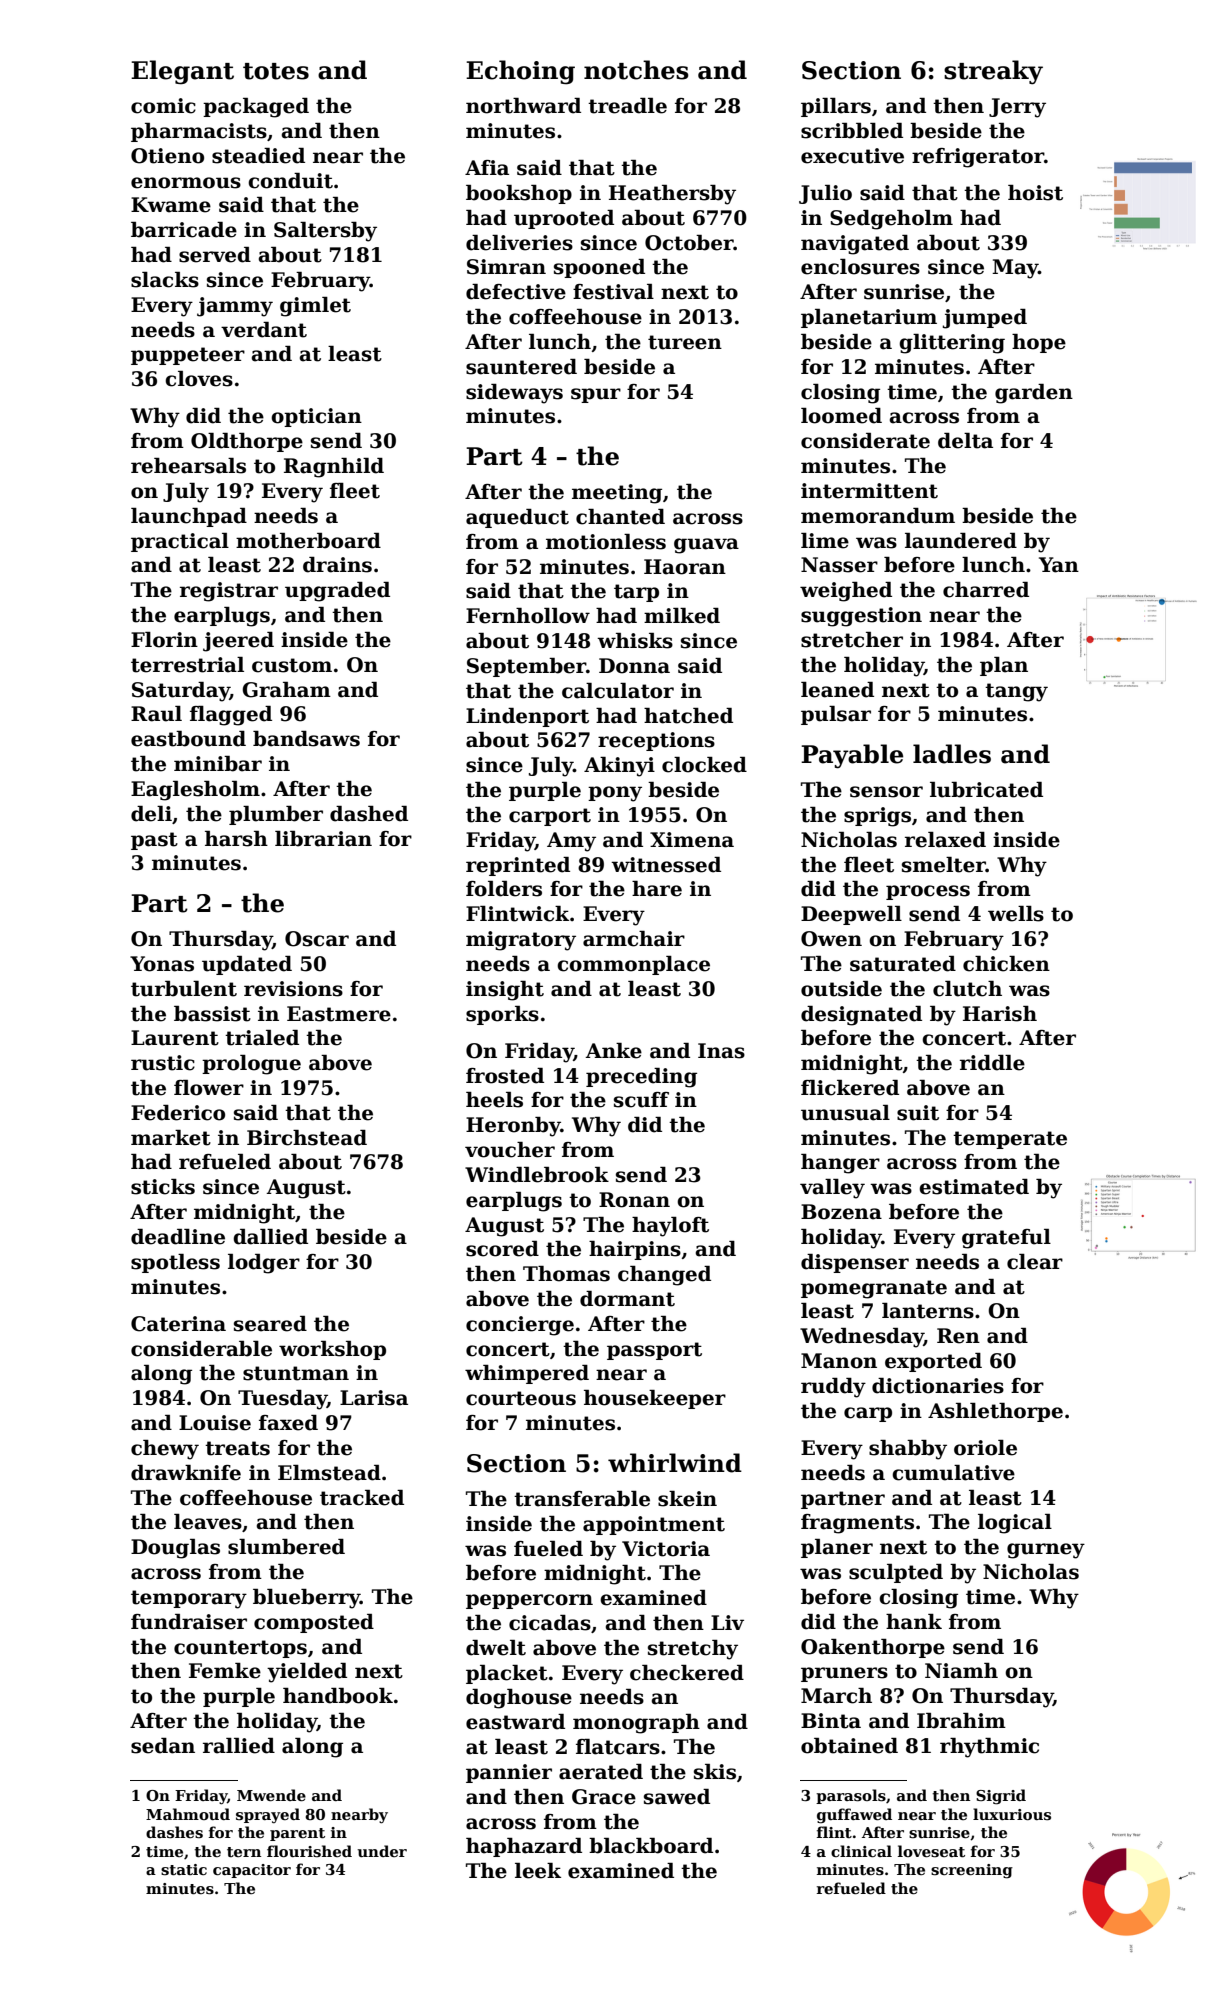 Image resolution: width=1215 pixels, height=2002 pixels. Describe the element at coordinates (538, 1871) in the screenshot. I see `leek` at that location.
